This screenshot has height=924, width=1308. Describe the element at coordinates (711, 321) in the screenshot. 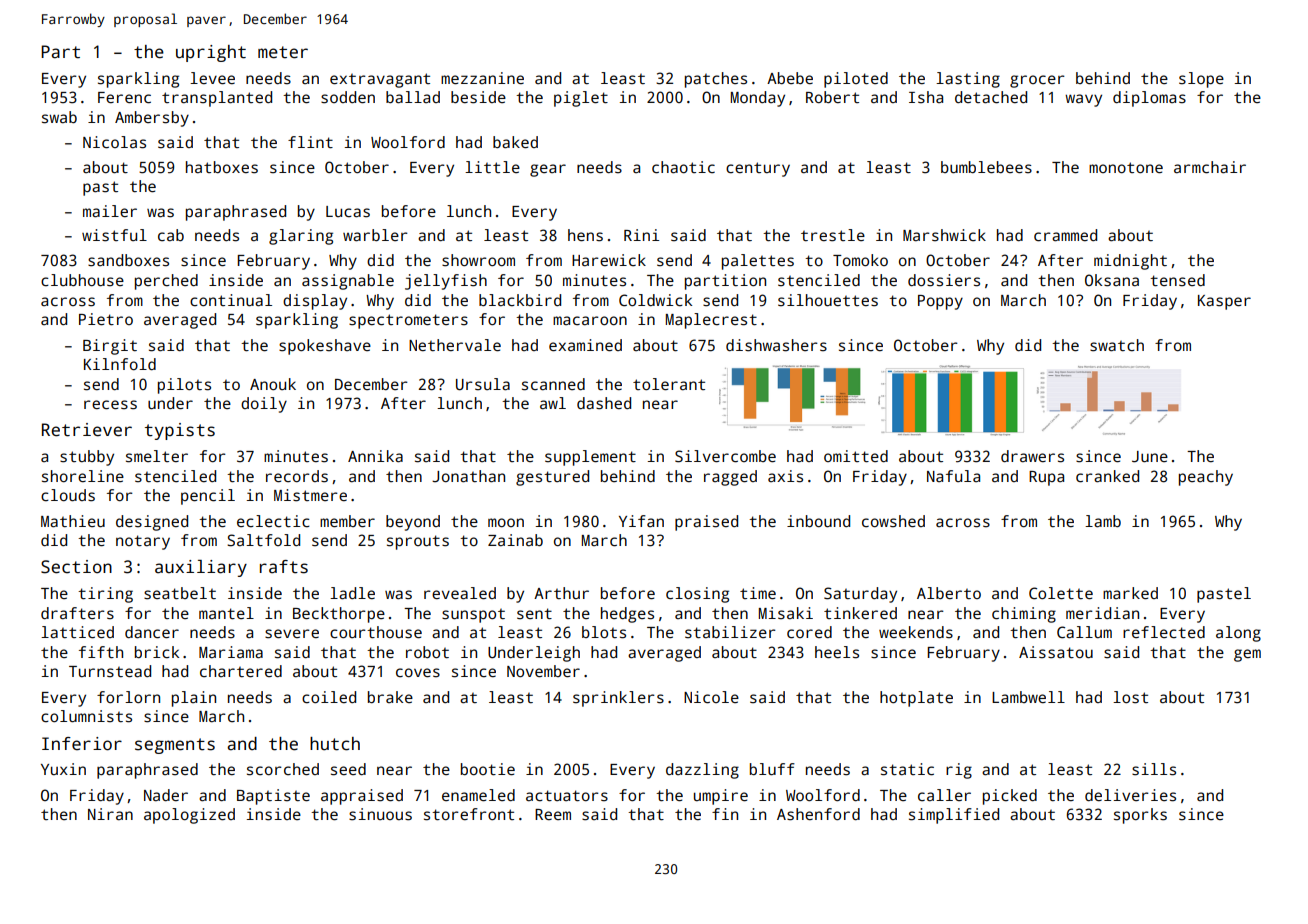

I see `Maplecrest` at that location.
